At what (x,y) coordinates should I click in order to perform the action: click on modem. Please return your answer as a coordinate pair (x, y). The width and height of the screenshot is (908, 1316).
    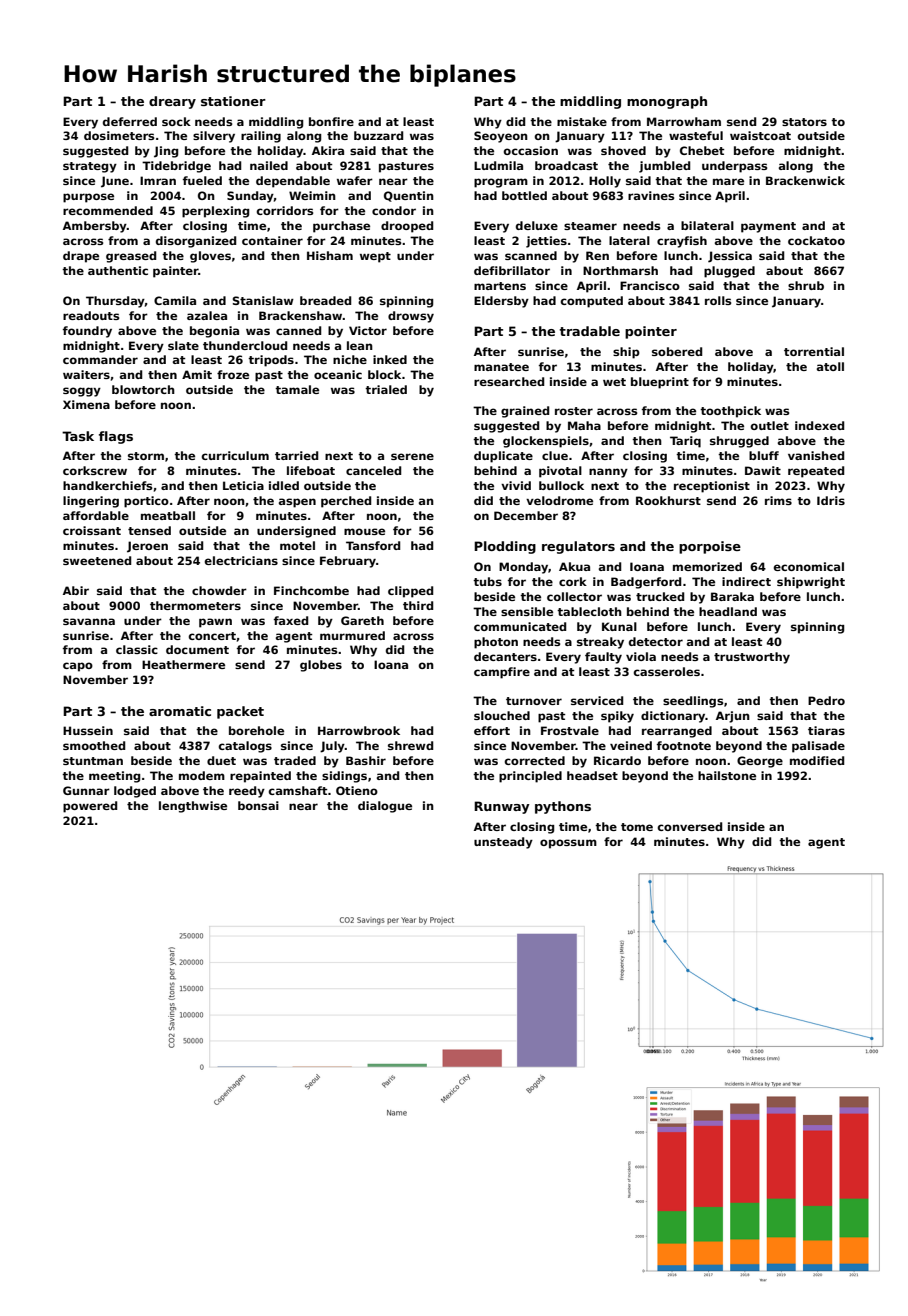
    Looking at the image, I should click on (202, 775).
